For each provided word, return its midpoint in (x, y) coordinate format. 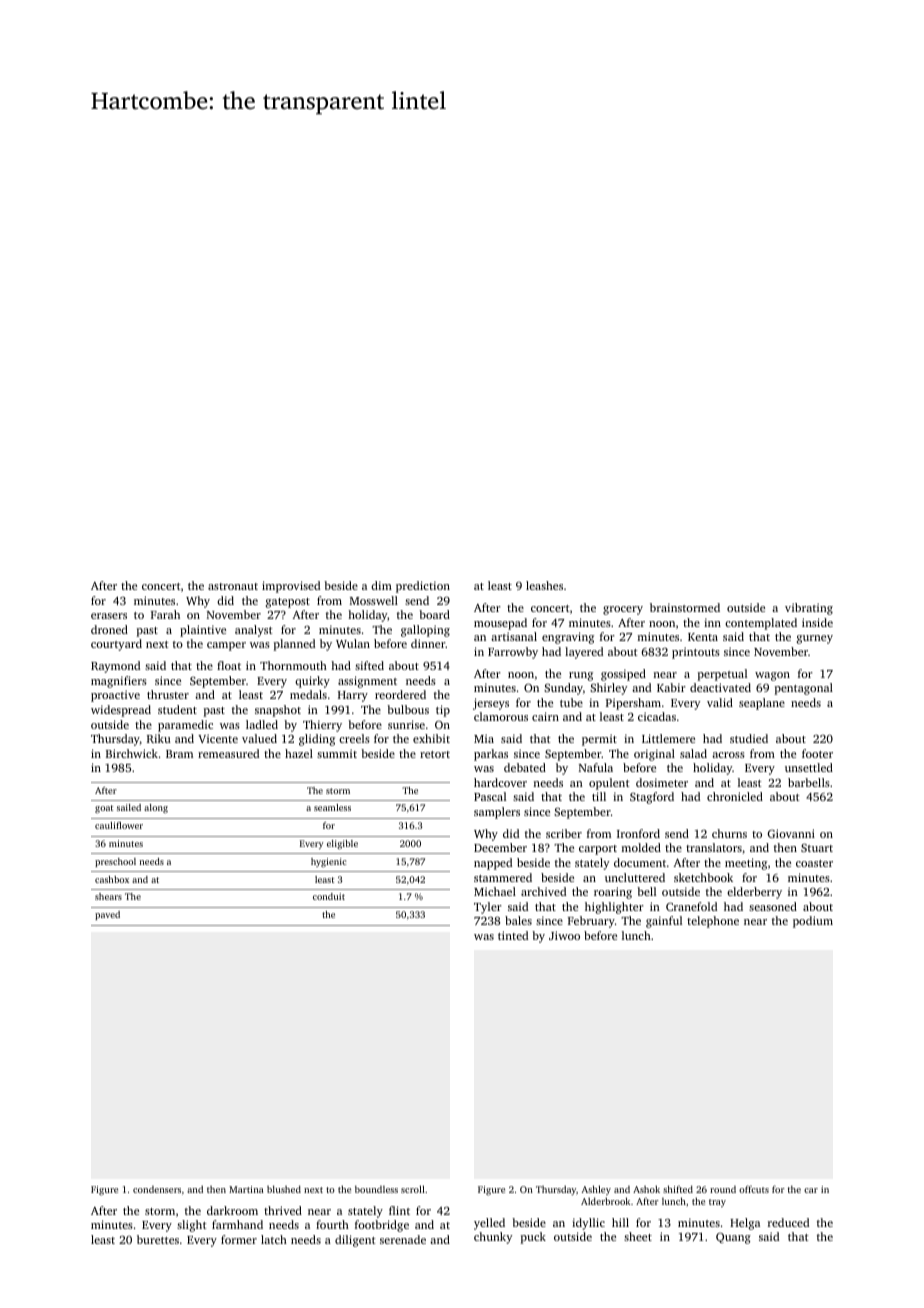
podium (813, 922)
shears (108, 896)
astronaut (233, 586)
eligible (342, 844)
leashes (544, 585)
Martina (246, 1189)
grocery (623, 610)
